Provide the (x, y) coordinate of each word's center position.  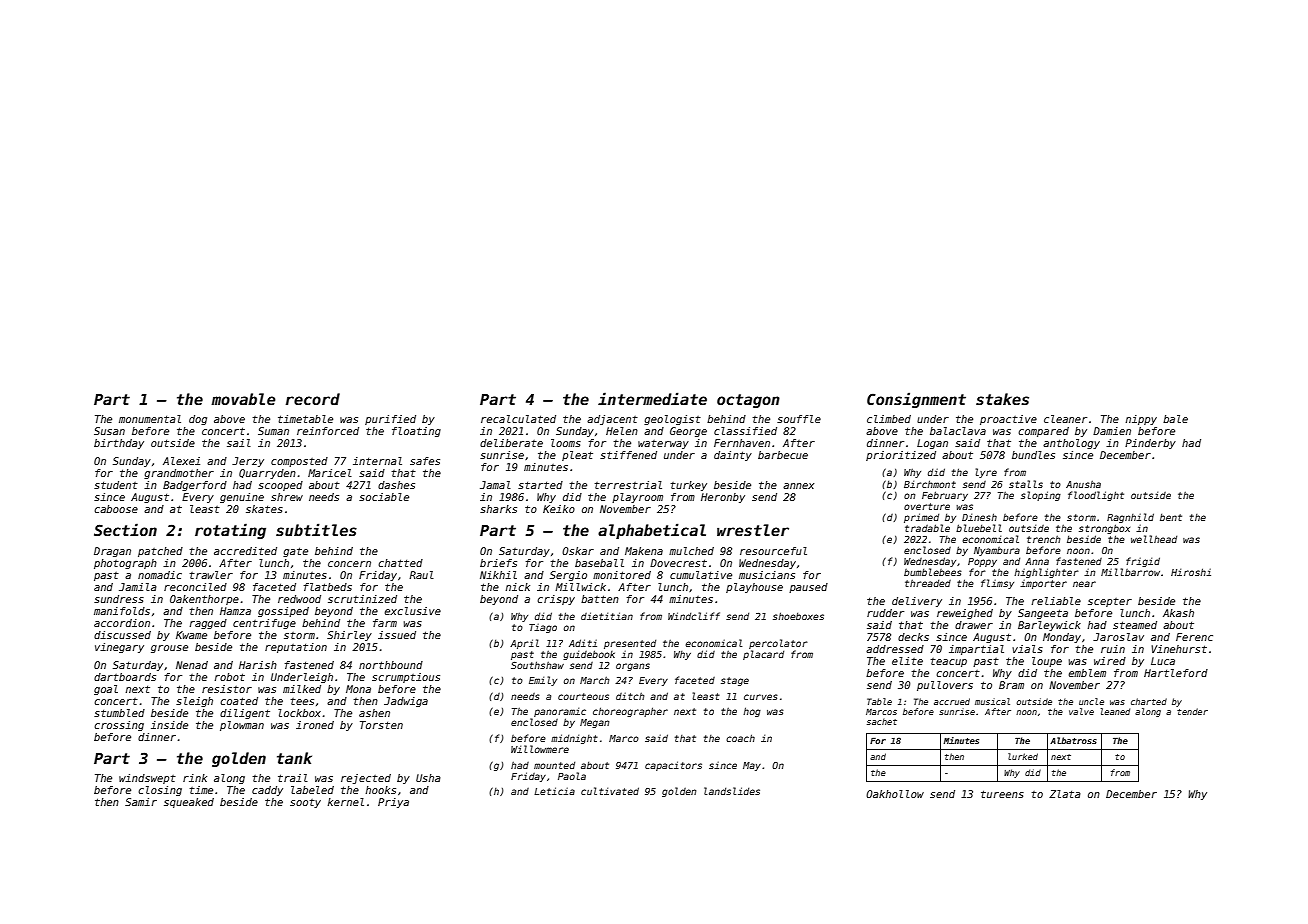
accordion (122, 623)
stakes (1002, 399)
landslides (732, 791)
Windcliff (694, 616)
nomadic (160, 575)
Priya (393, 803)
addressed (895, 649)
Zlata (1065, 794)
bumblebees (933, 572)
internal (377, 461)
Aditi (583, 643)
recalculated (518, 419)
